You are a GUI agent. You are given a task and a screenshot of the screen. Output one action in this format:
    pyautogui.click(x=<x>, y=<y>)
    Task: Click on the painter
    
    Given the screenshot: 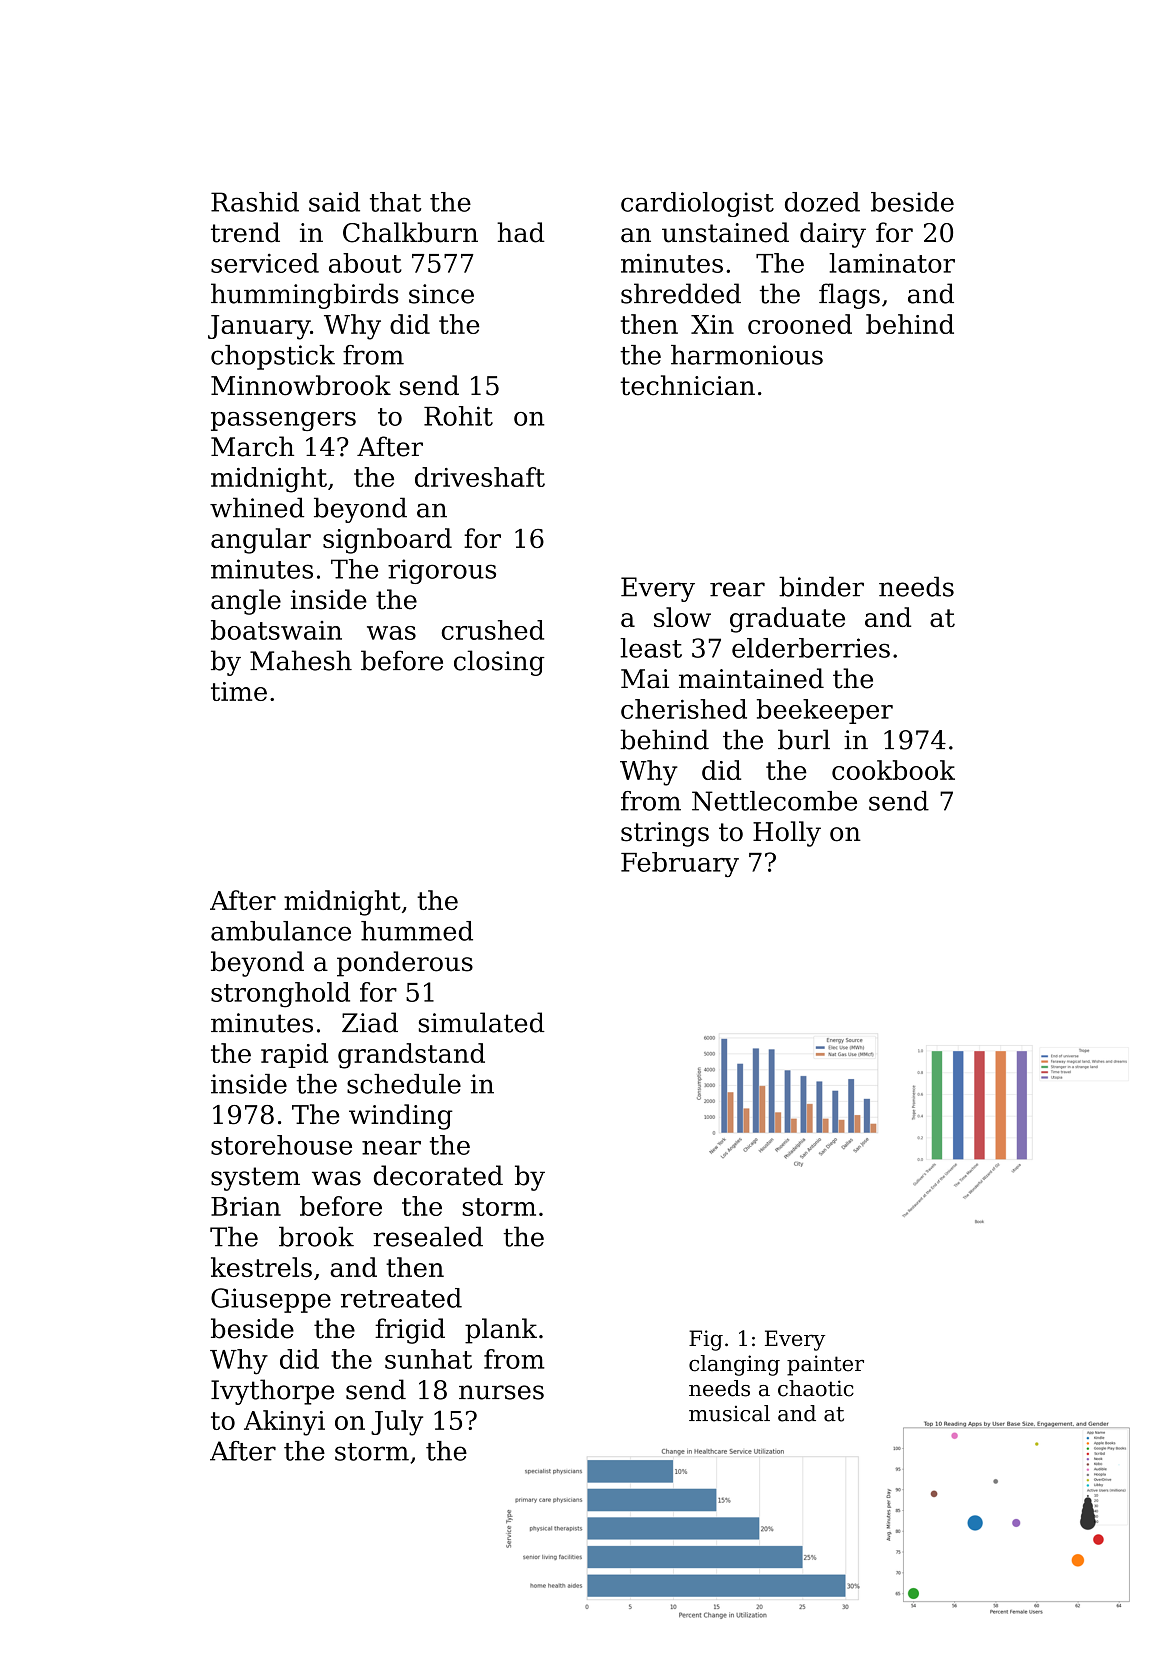 What is the action you would take?
    pyautogui.click(x=825, y=1365)
